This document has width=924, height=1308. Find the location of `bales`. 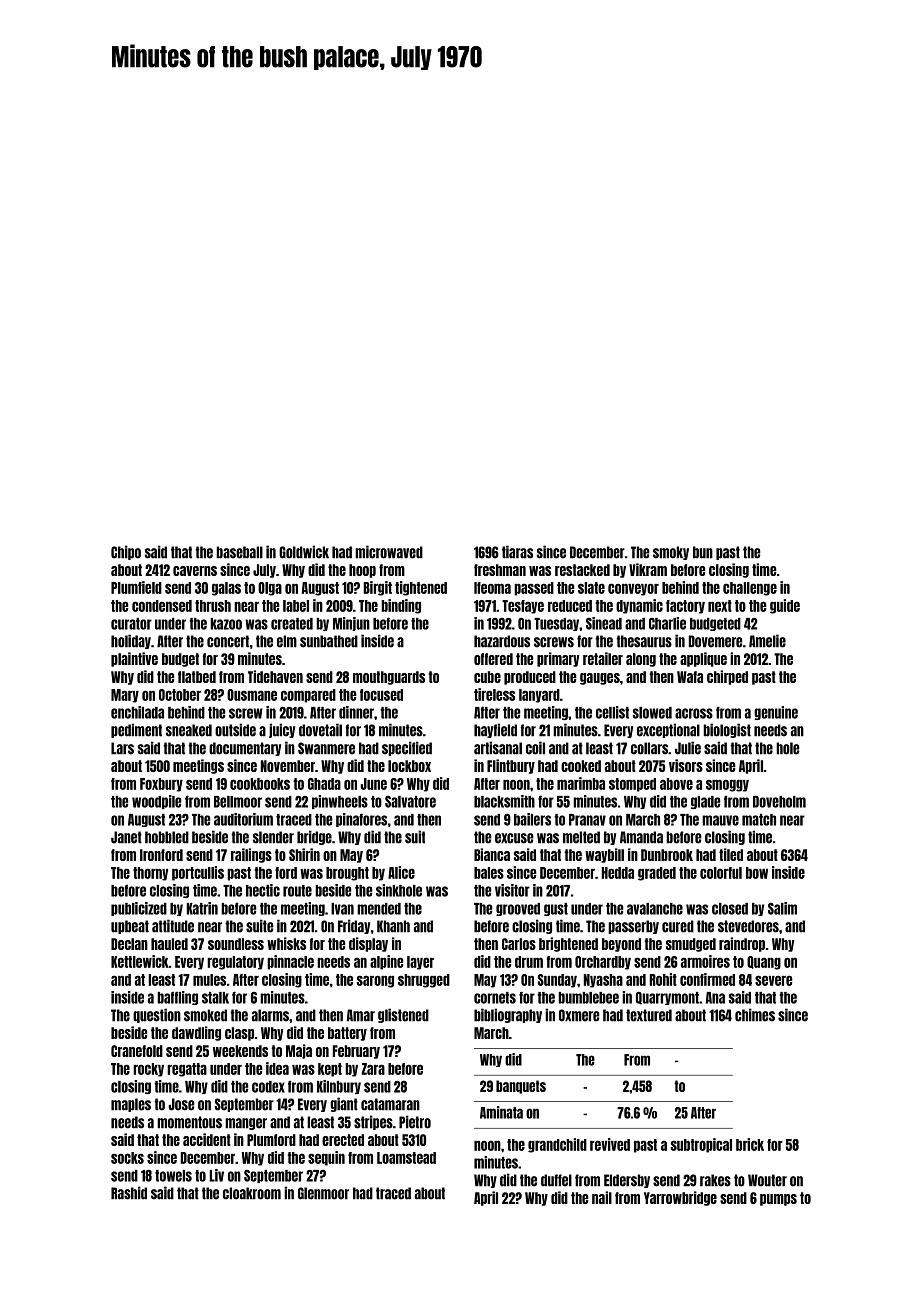

bales is located at coordinates (489, 873).
